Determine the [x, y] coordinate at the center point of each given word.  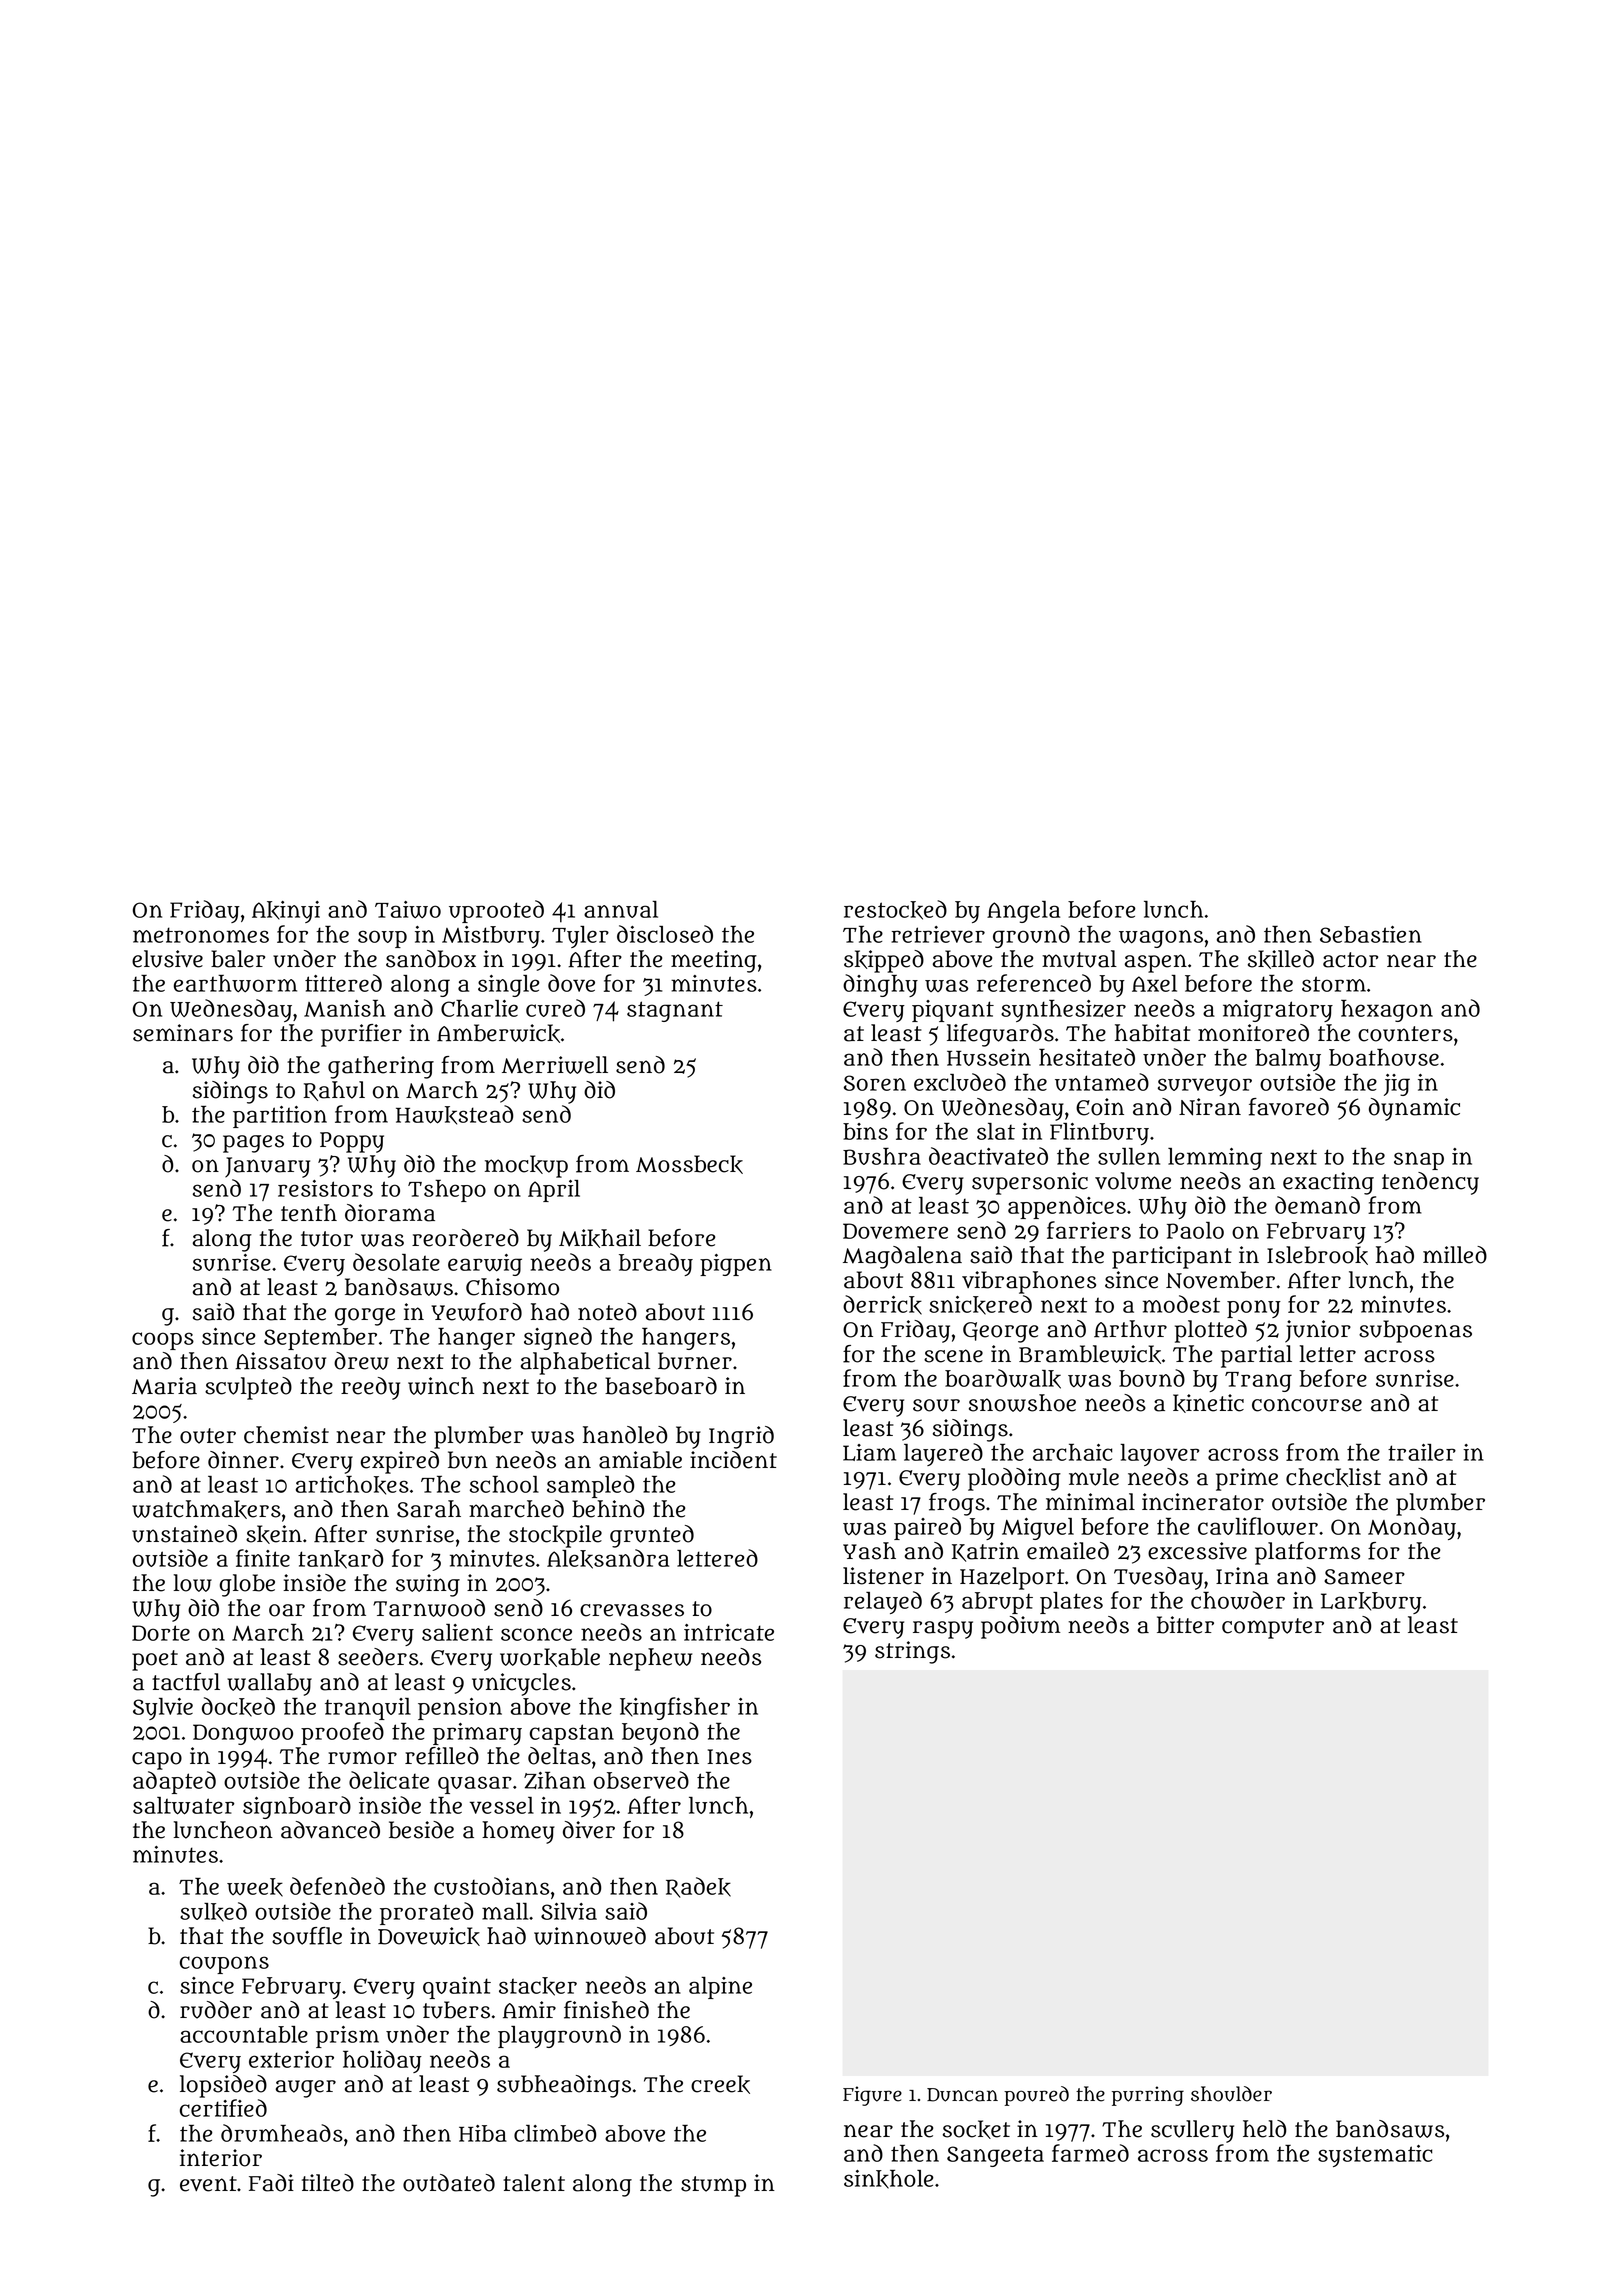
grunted [652, 1536]
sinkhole [889, 2179]
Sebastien [1371, 934]
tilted [328, 2183]
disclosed [665, 934]
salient [457, 1632]
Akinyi [286, 912]
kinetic [1208, 1403]
